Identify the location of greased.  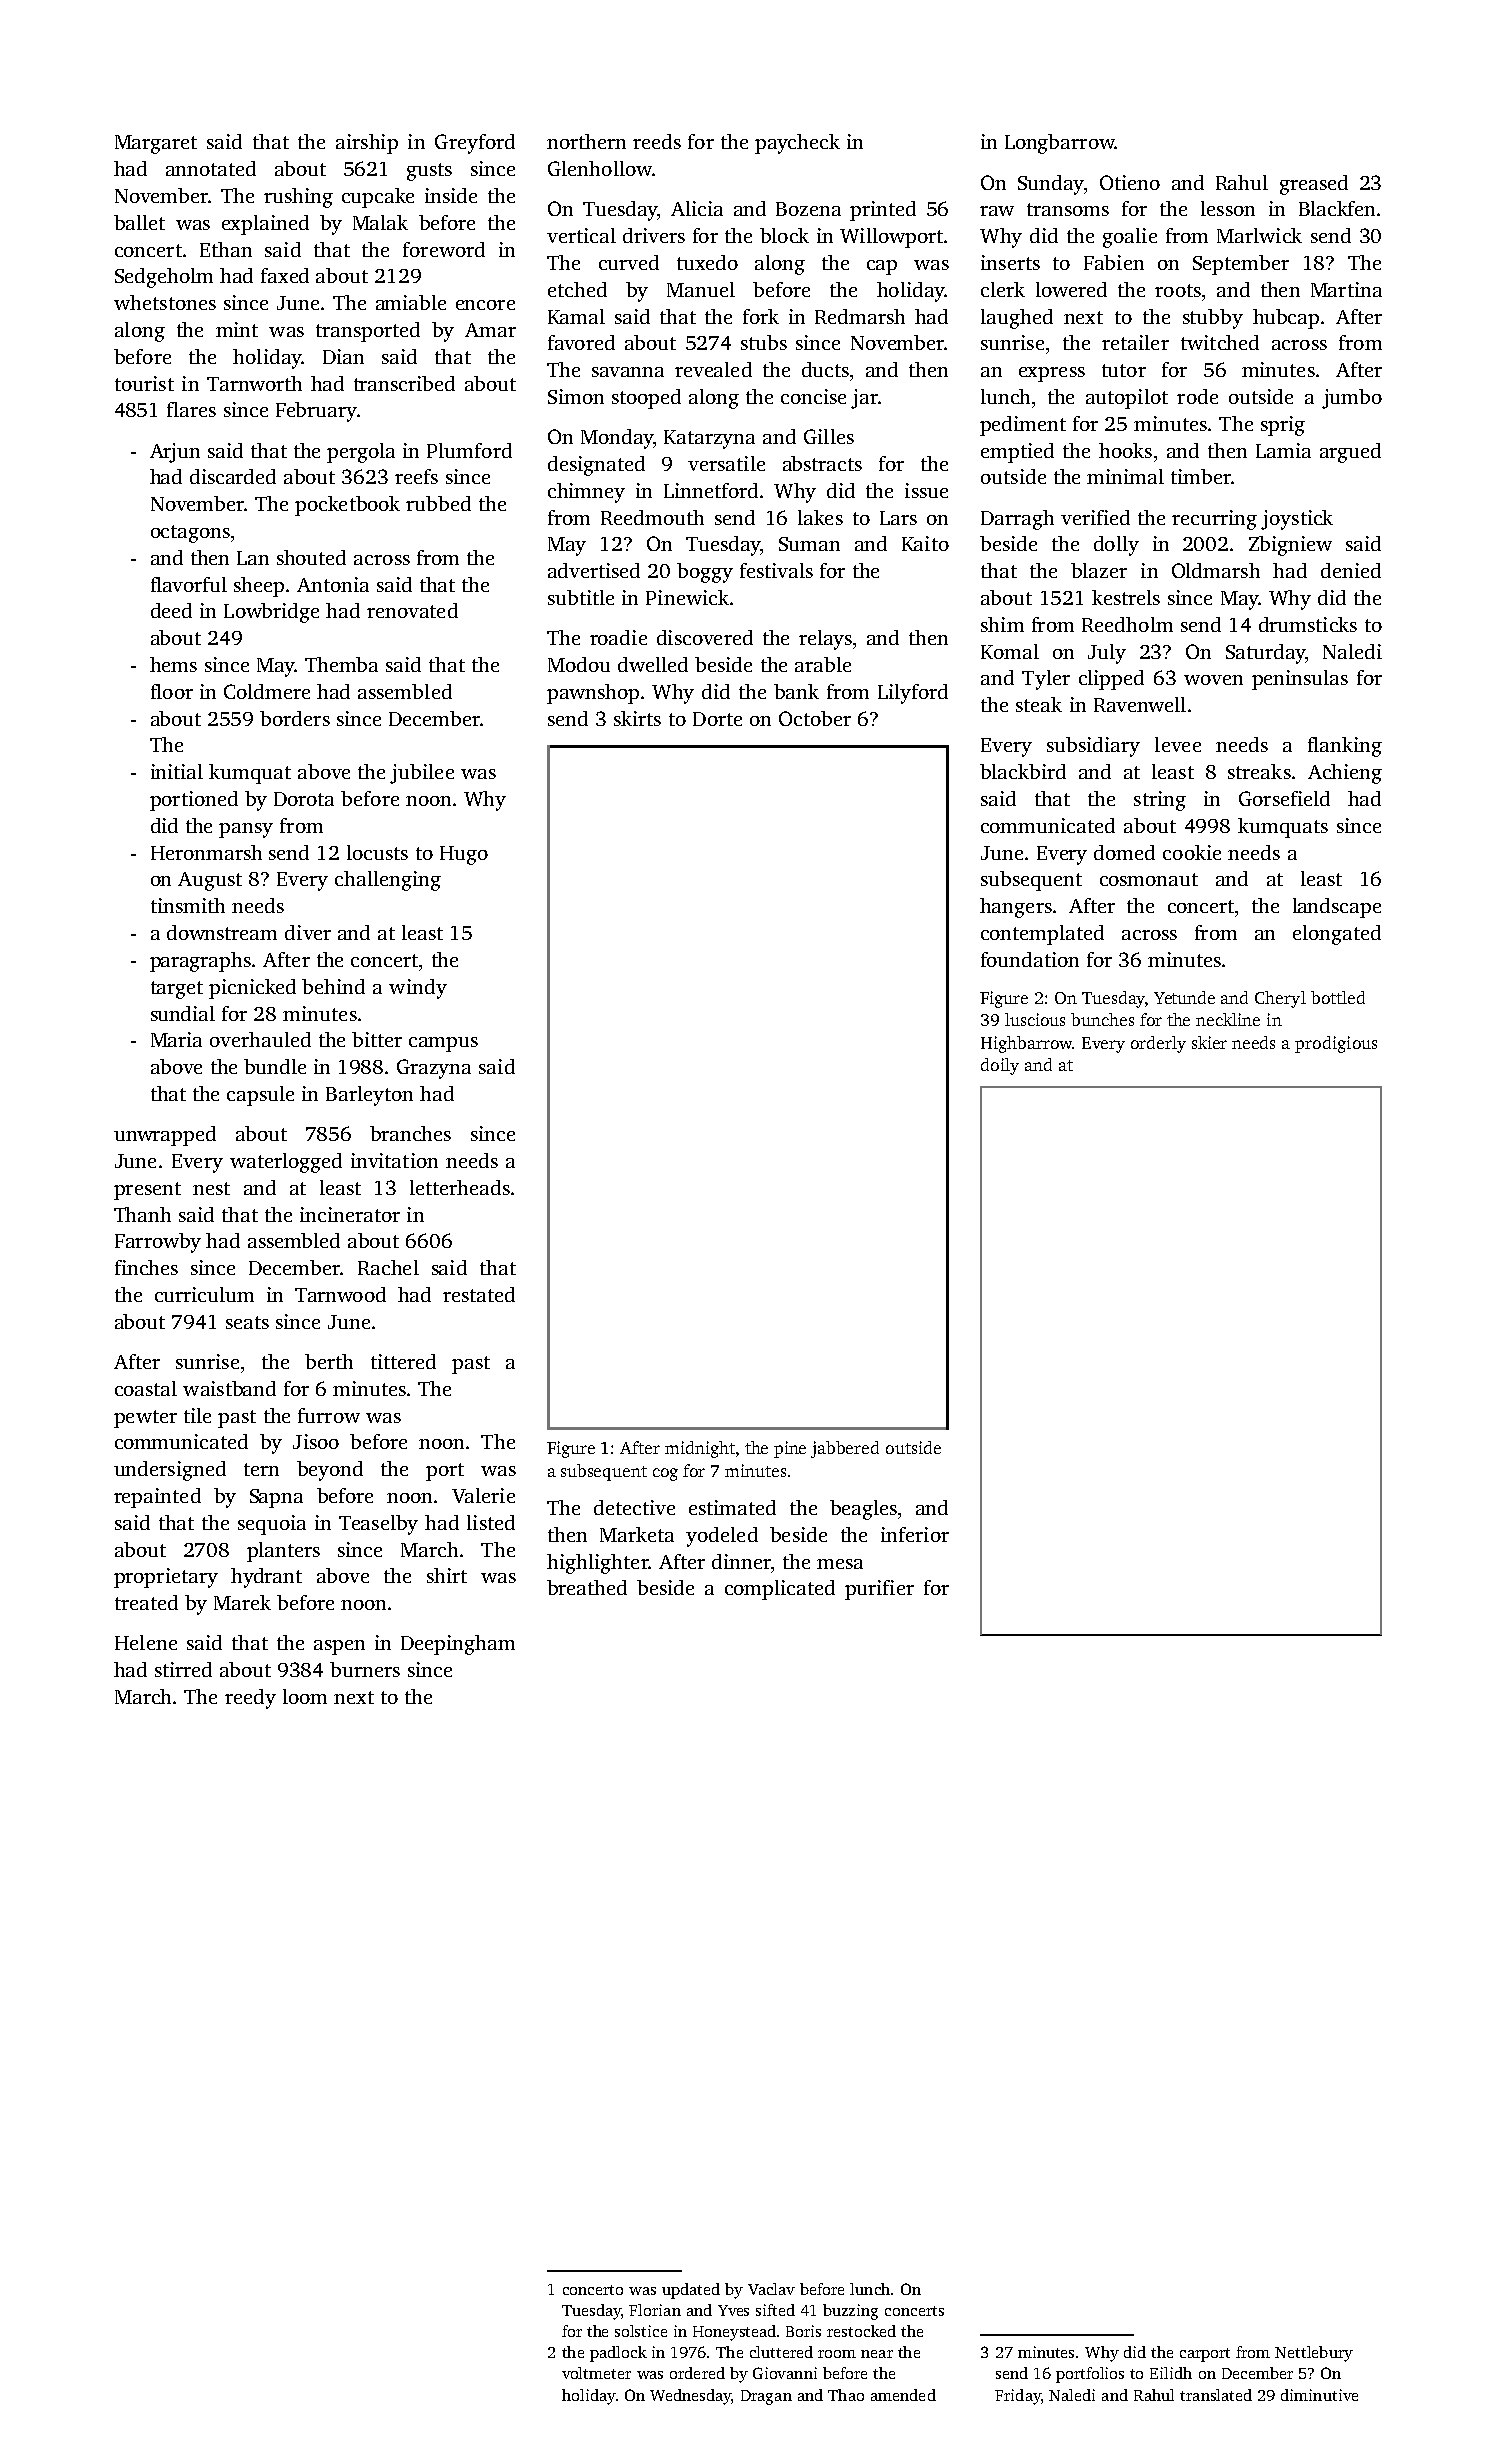
(1314, 185).
